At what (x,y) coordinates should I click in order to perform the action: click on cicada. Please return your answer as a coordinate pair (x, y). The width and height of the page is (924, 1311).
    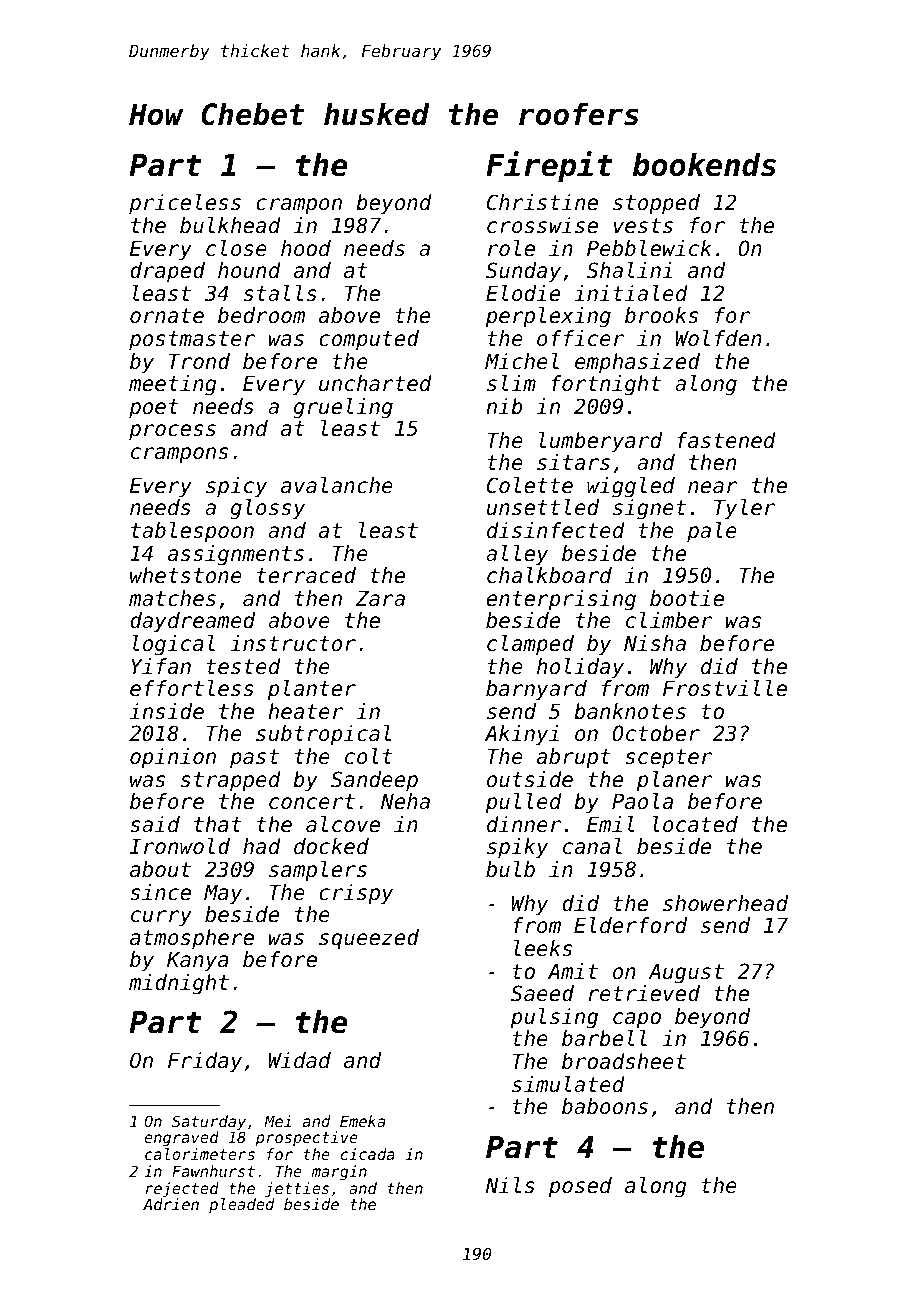
    Looking at the image, I should click on (368, 1154).
